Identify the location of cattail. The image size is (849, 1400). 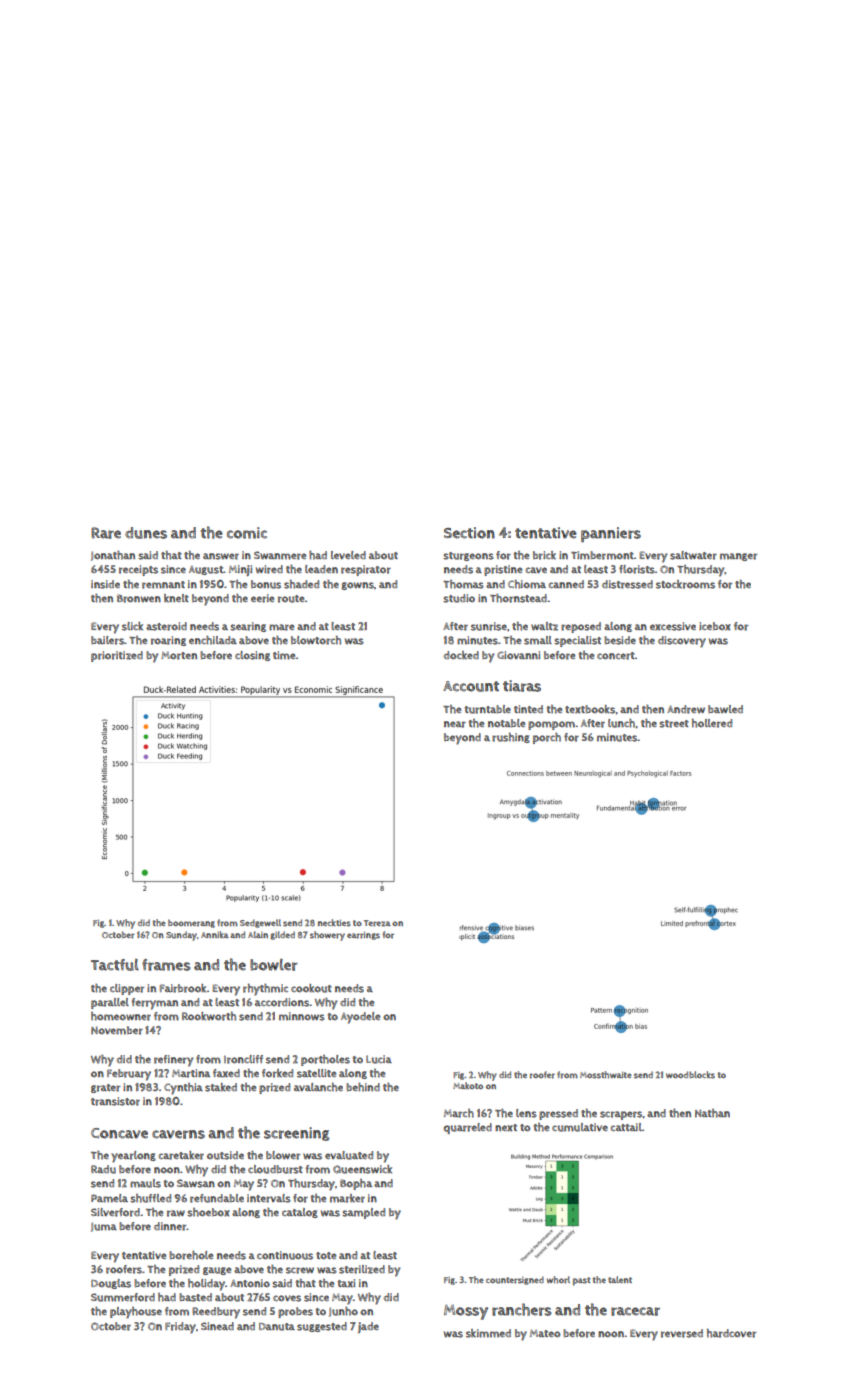
(626, 1127).
